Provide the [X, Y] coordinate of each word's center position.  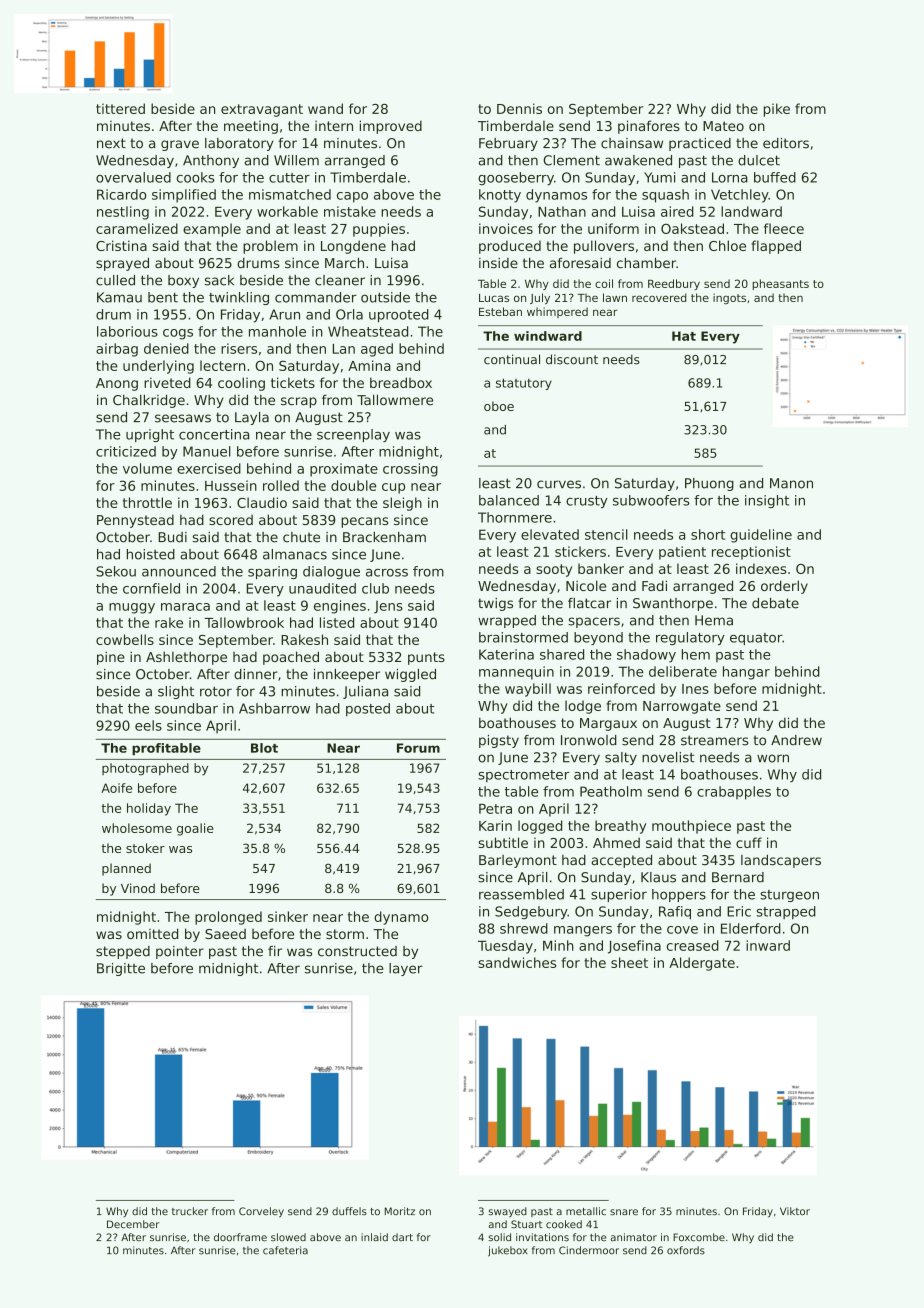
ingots [729, 298]
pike [777, 110]
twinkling [239, 298]
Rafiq [675, 913]
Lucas [494, 298]
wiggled [410, 675]
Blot [264, 748]
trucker [190, 1211]
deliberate [683, 671]
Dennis [519, 108]
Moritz [400, 1211]
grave [180, 145]
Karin [495, 825]
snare [624, 1212]
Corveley [261, 1212]
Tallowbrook [244, 622]
